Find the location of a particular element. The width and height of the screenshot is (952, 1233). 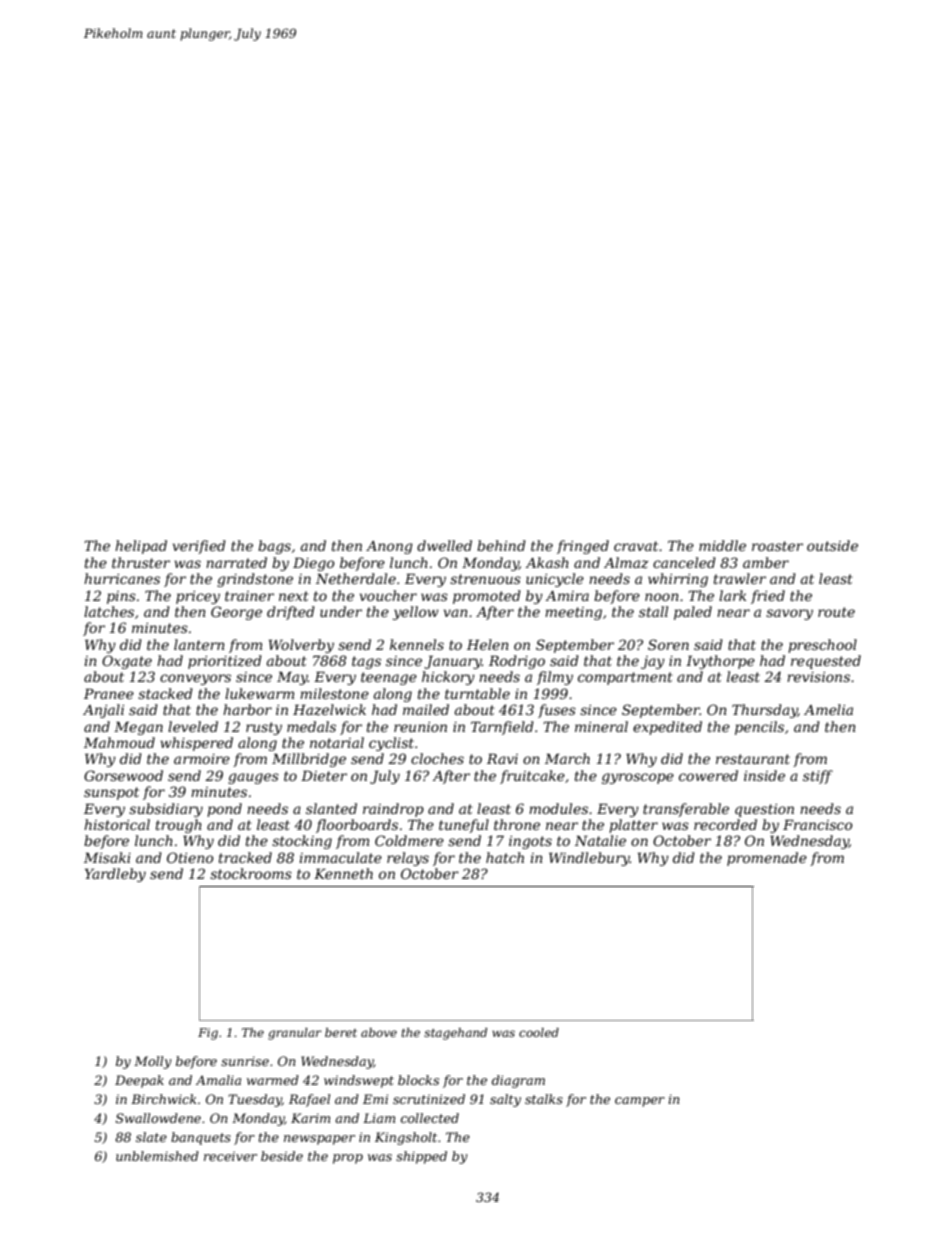

compartment is located at coordinates (625, 678).
